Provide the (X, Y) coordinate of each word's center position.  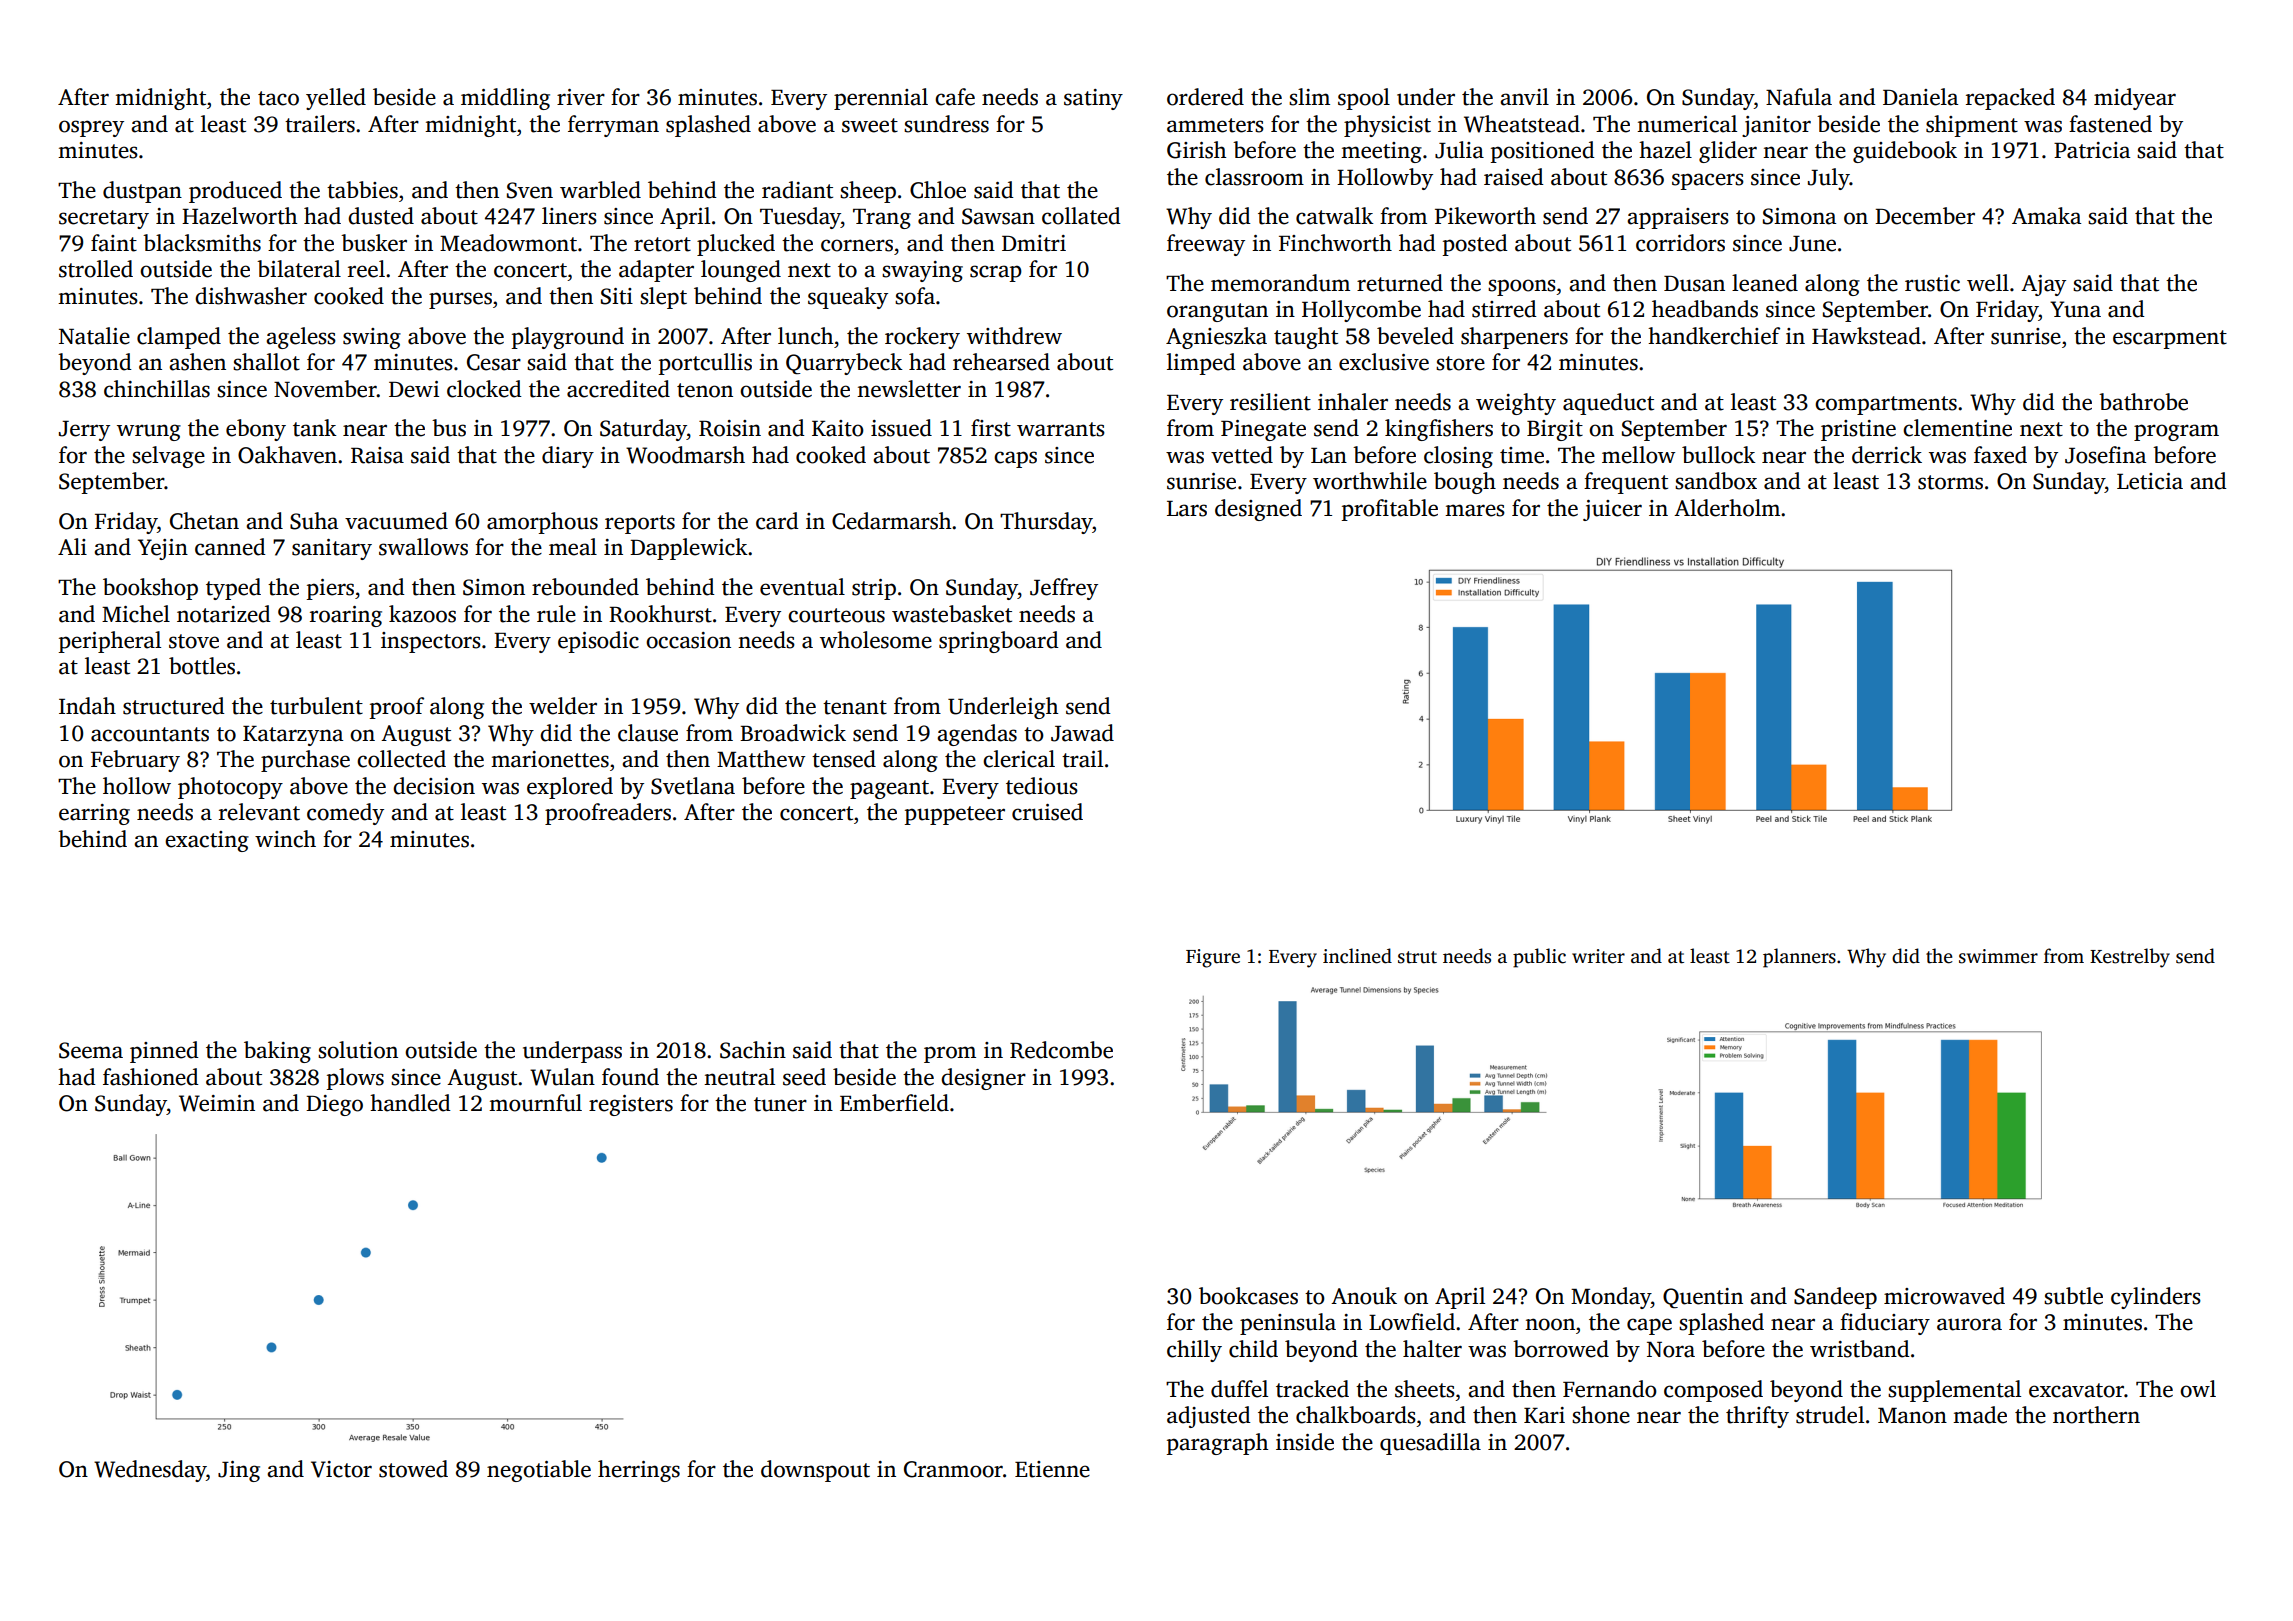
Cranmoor (953, 1469)
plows (355, 1079)
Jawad (1082, 733)
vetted (1242, 455)
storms (1950, 482)
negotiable (539, 1471)
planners (1799, 958)
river (581, 97)
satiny (1093, 99)
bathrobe (2143, 402)
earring (94, 814)
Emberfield (894, 1103)
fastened (2110, 124)
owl (2198, 1389)
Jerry (84, 431)
